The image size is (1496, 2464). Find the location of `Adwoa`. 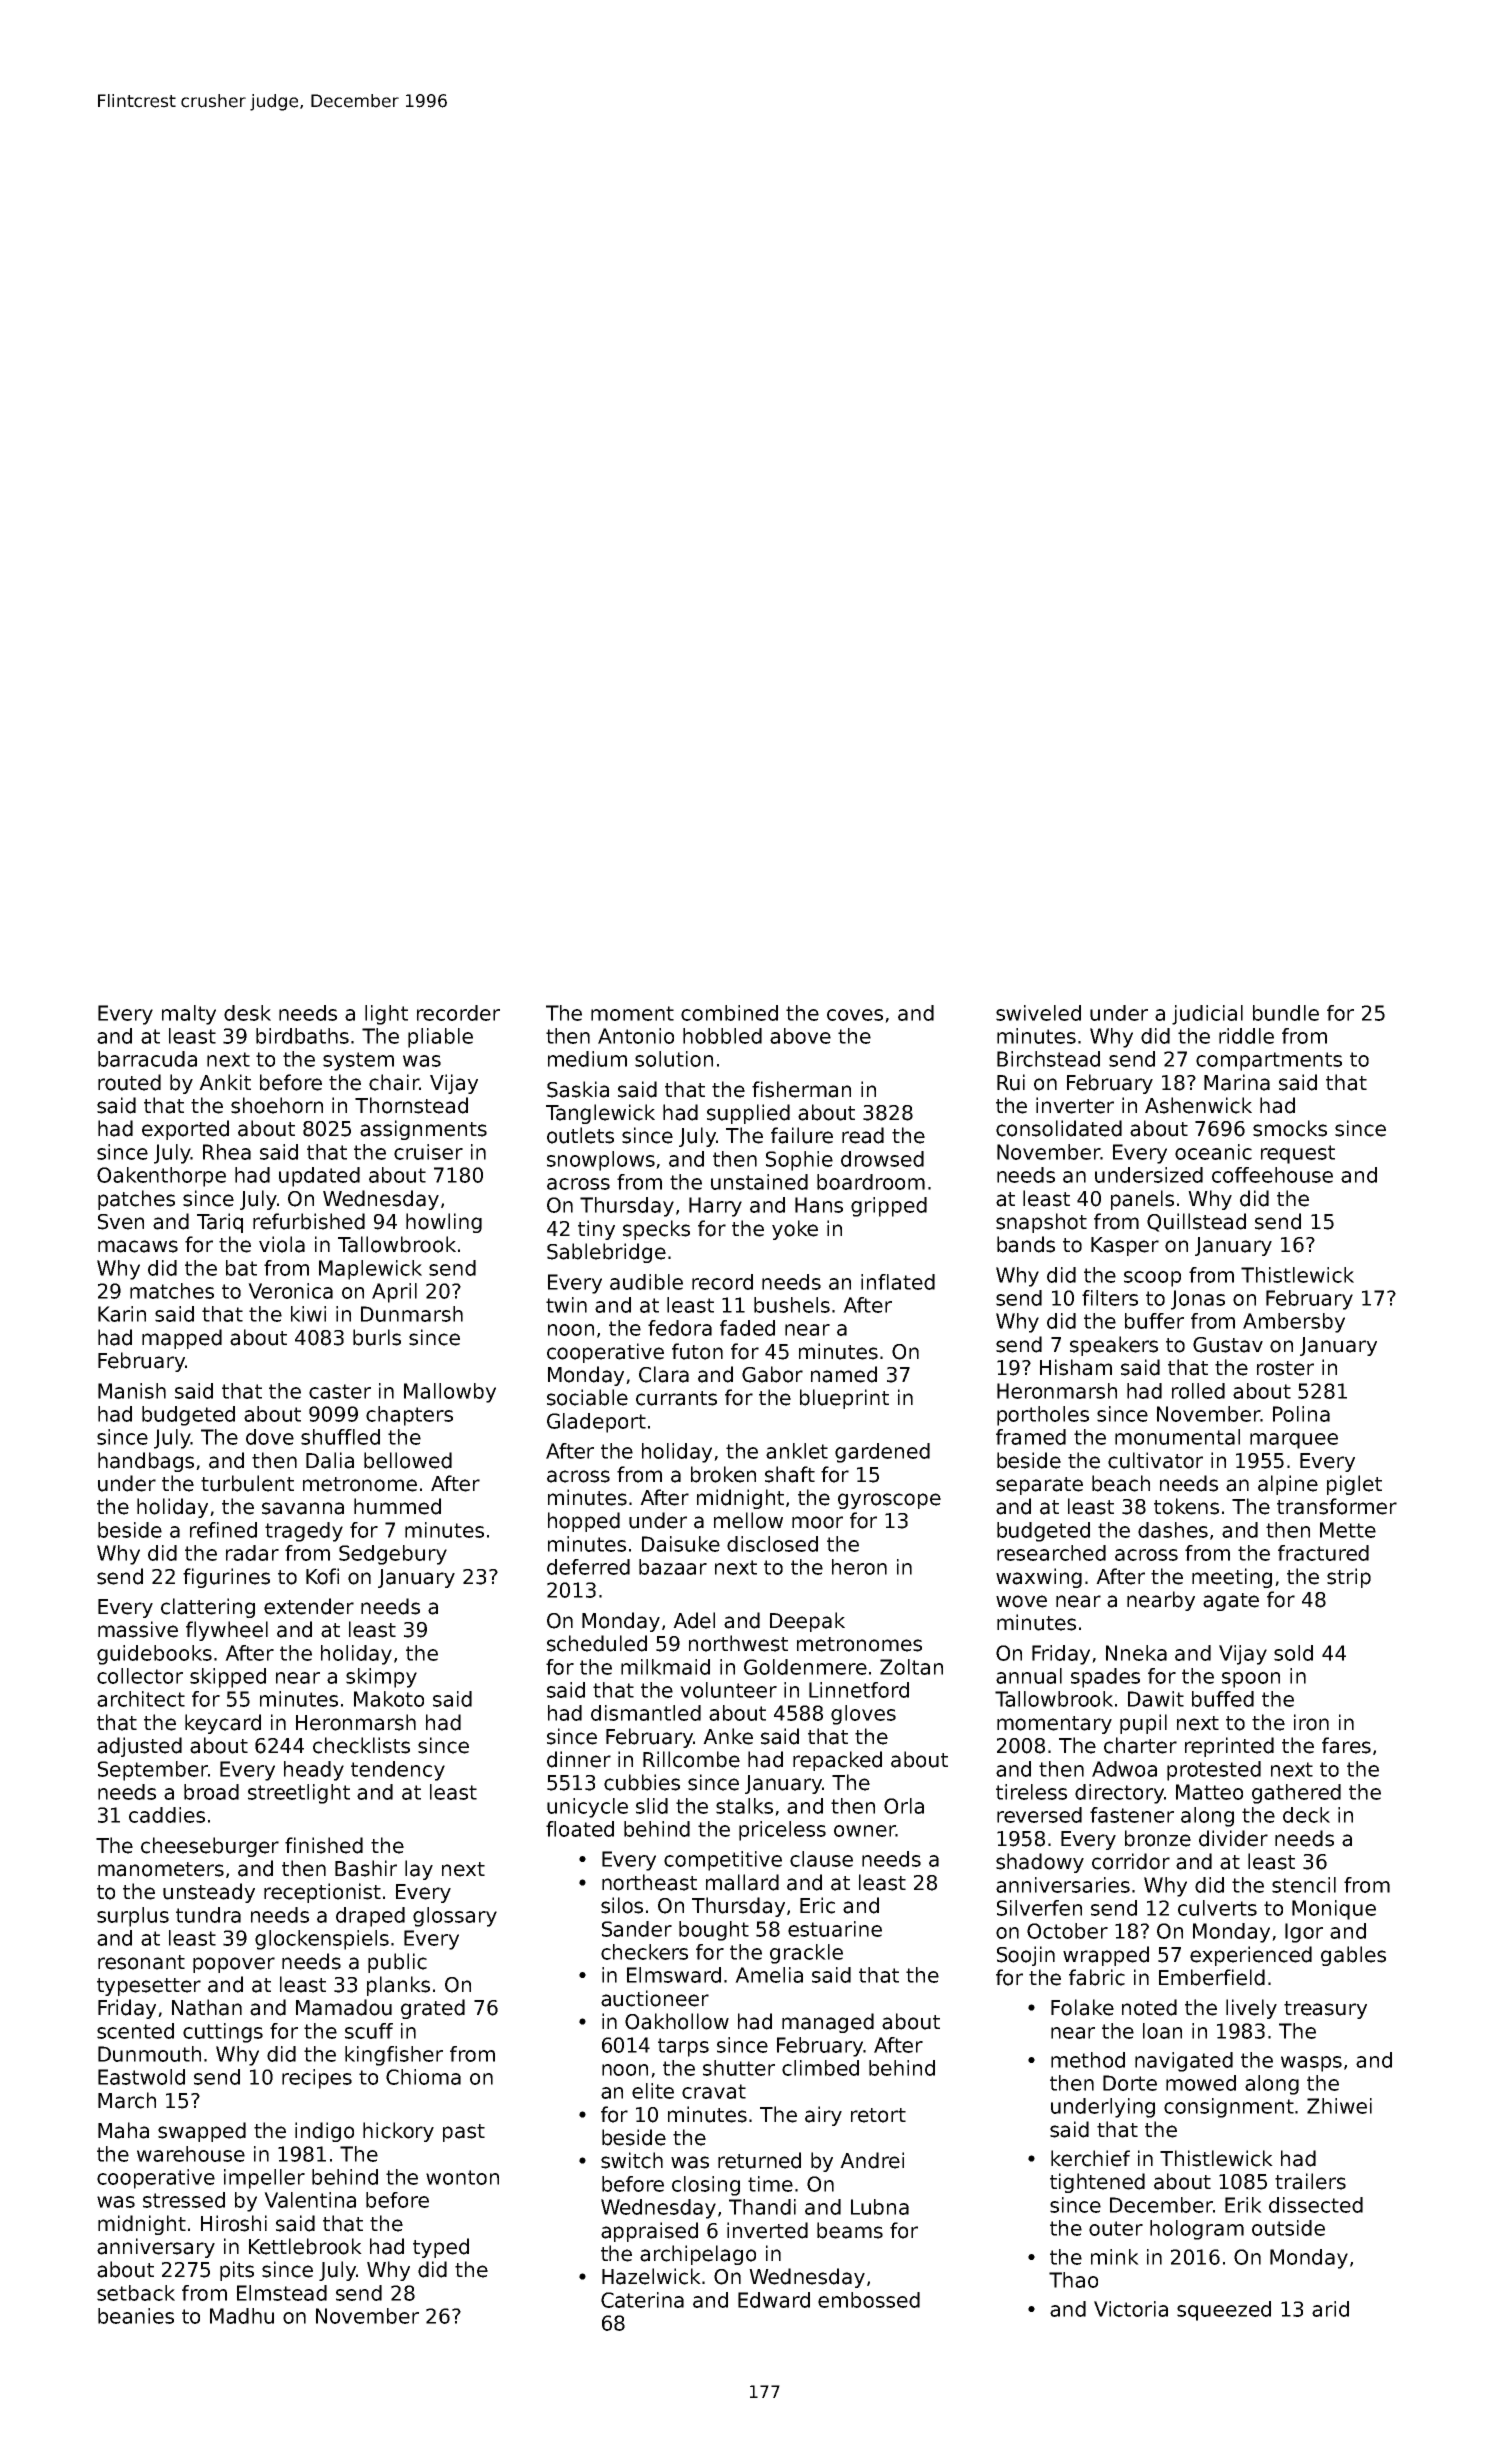

Adwoa is located at coordinates (1124, 1769).
